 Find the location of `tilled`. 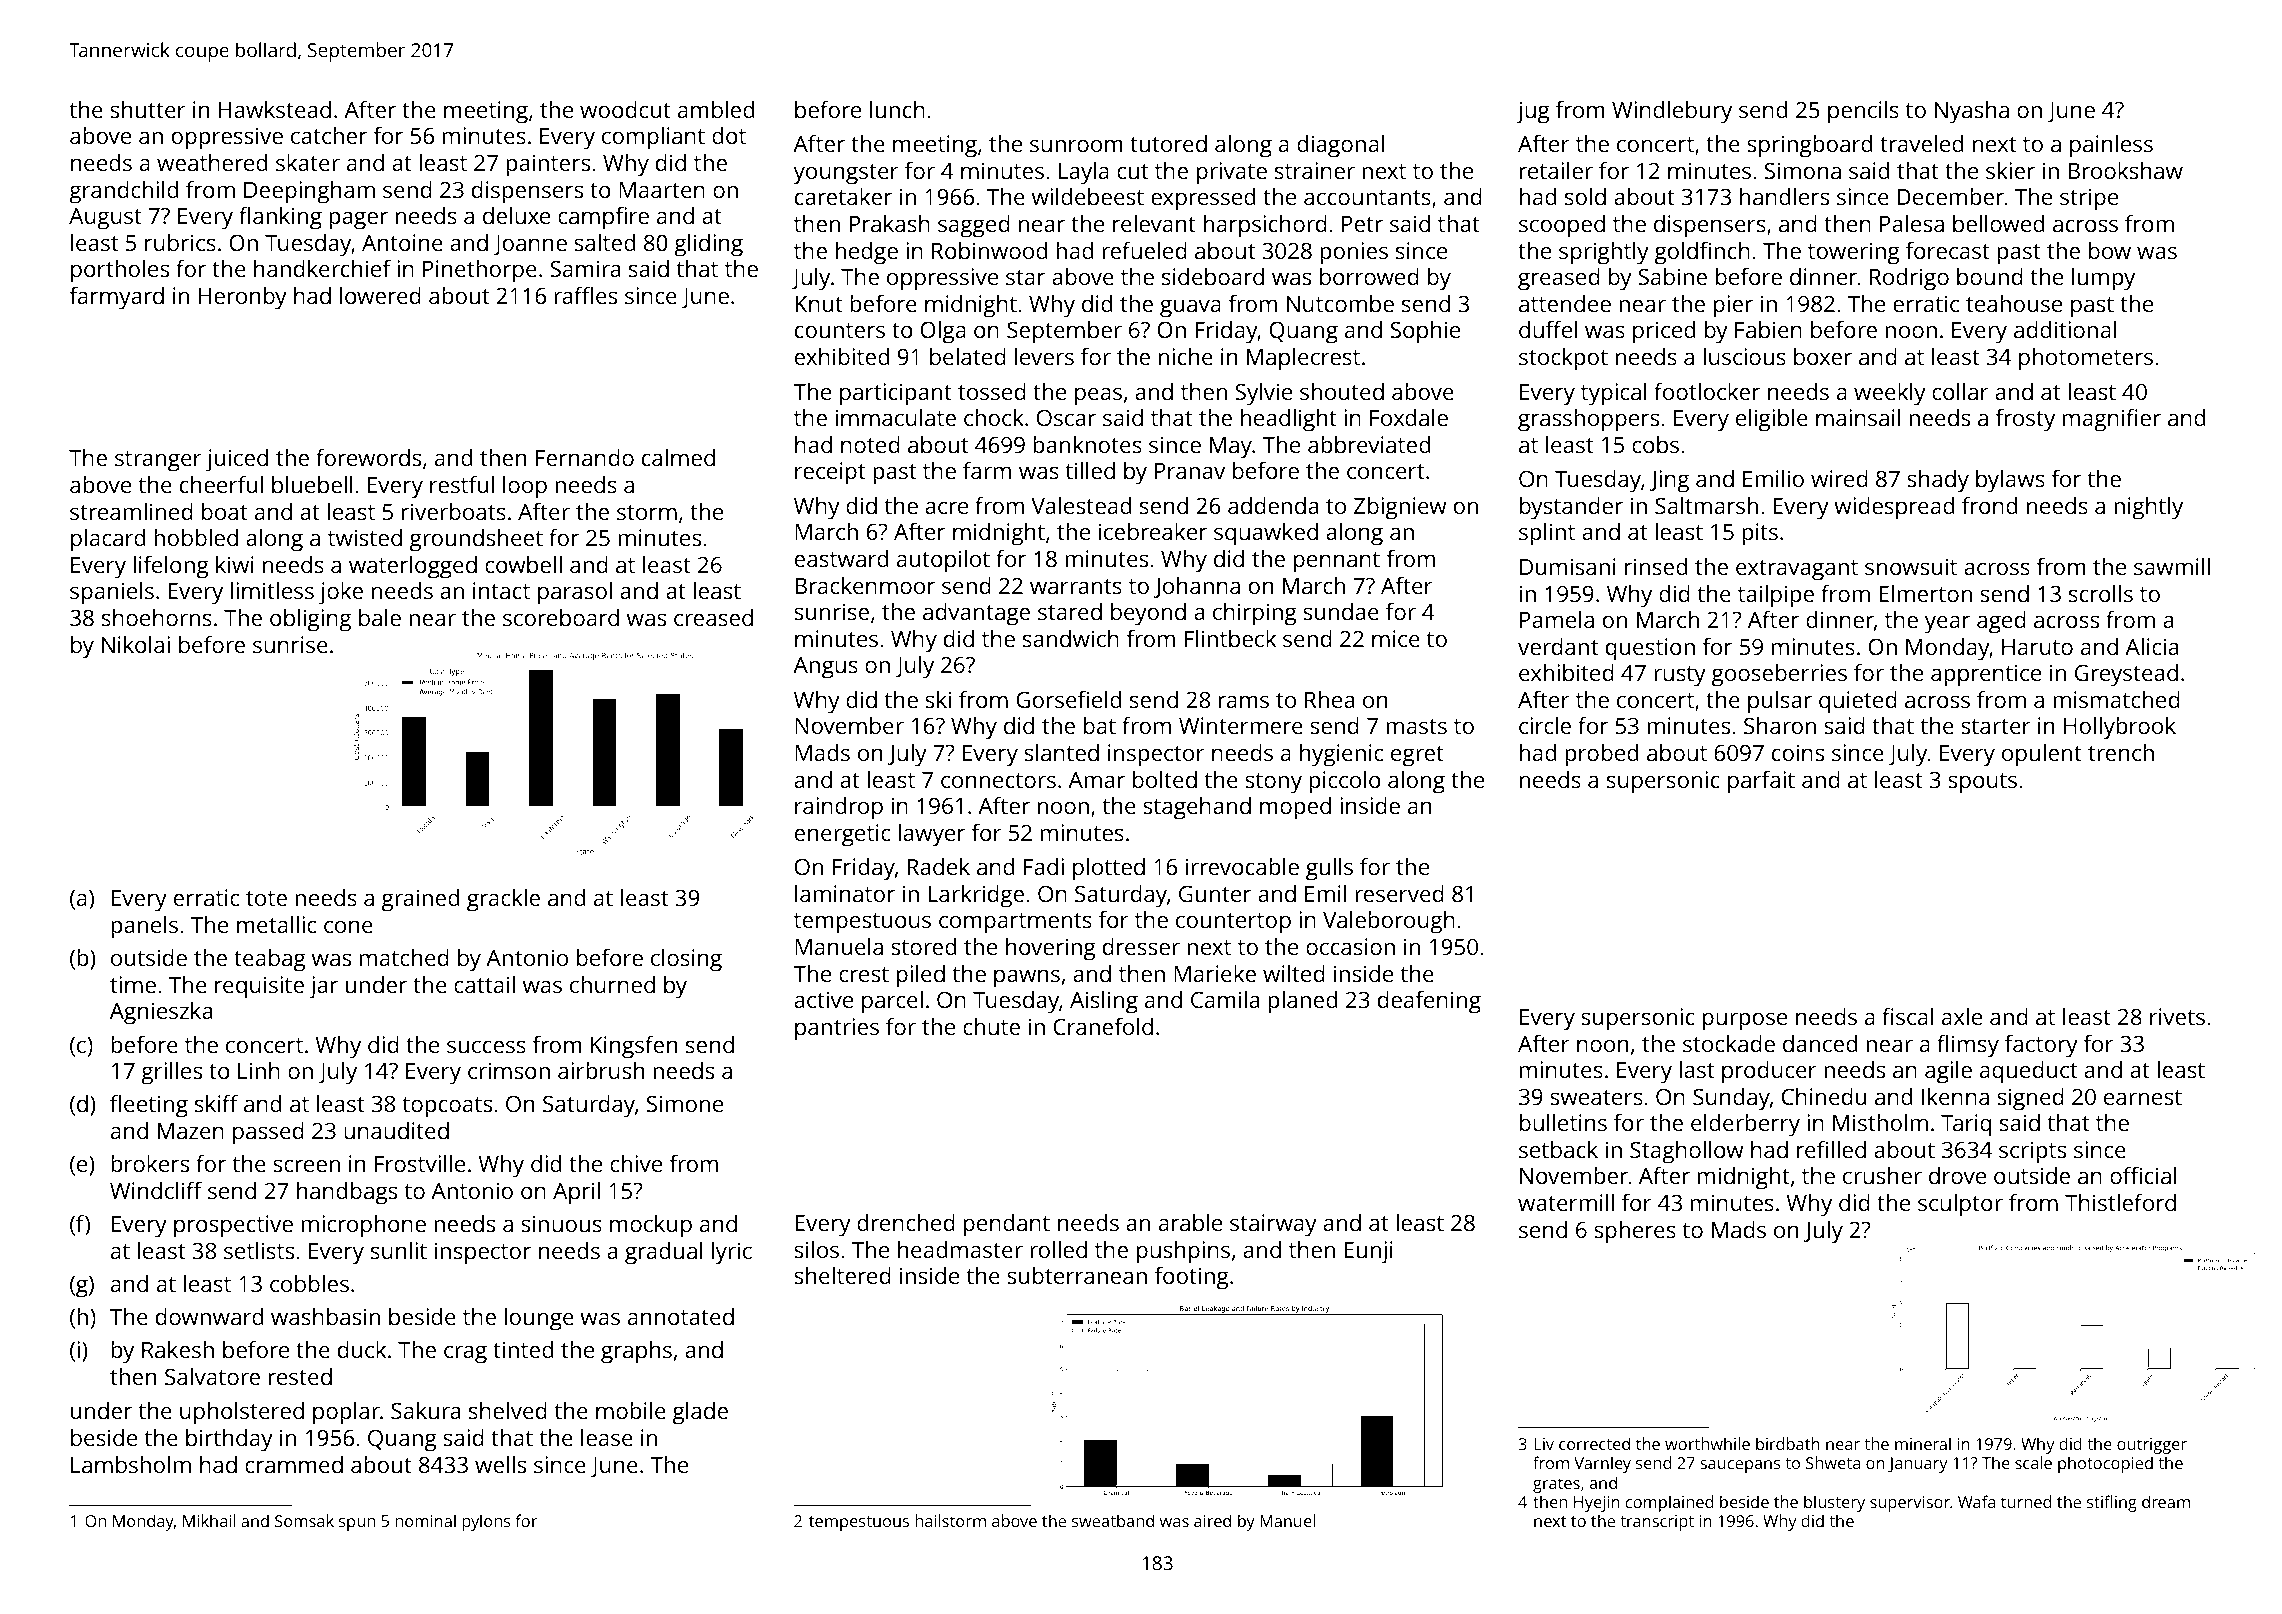

tilled is located at coordinates (1090, 470).
